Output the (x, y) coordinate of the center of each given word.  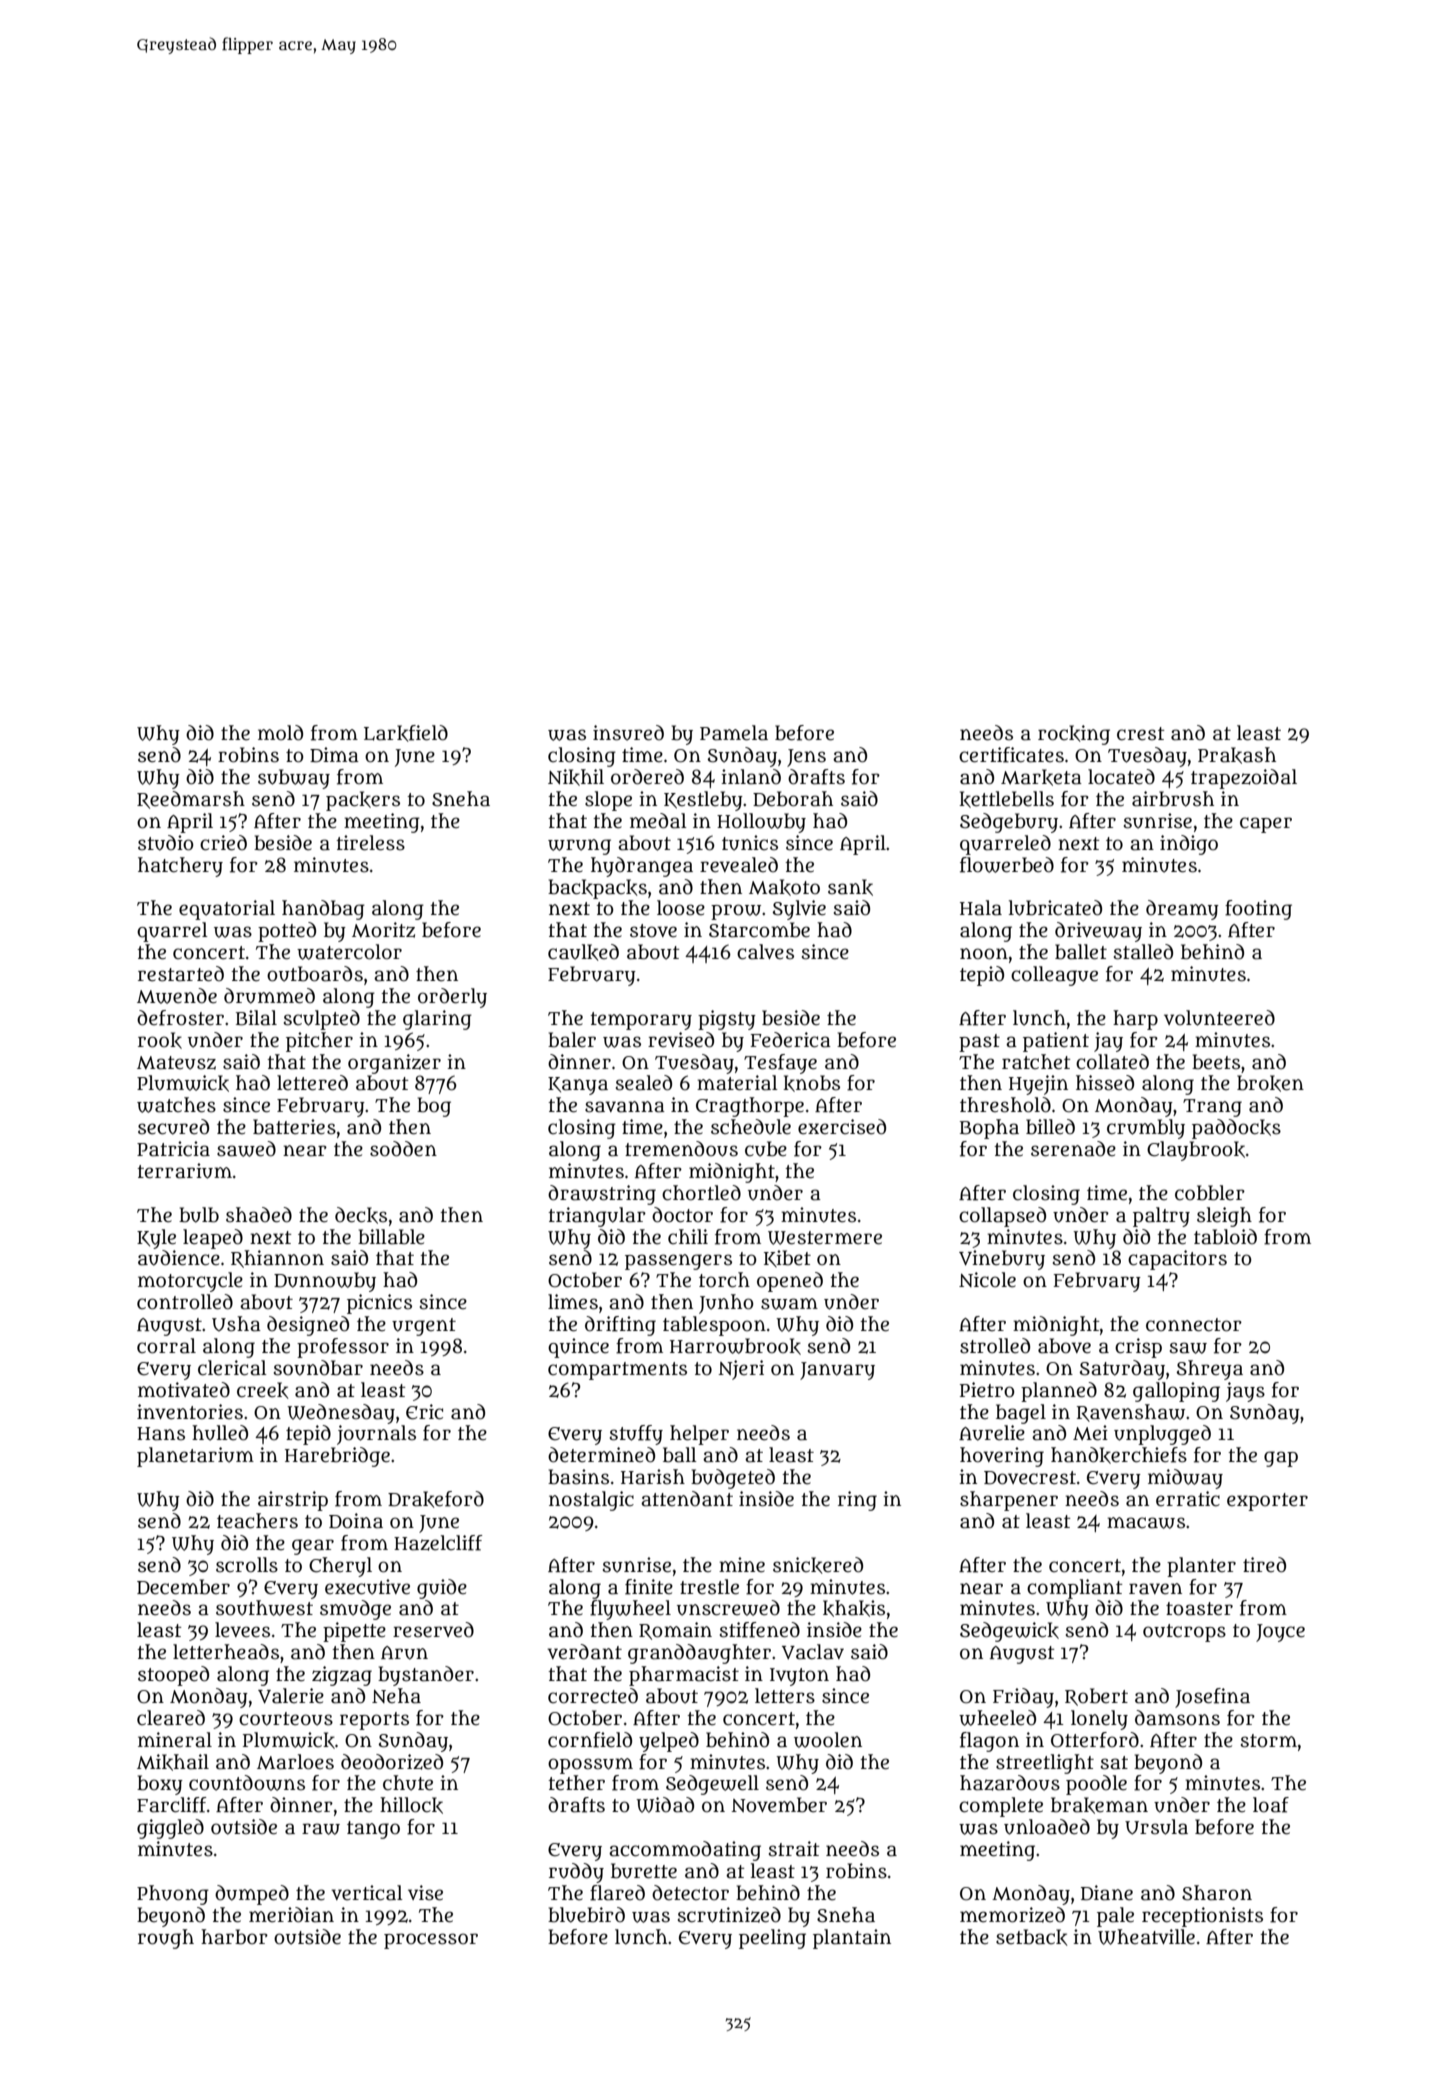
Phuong (173, 1895)
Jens (806, 758)
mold (280, 733)
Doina (356, 1521)
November (779, 1805)
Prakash (1237, 755)
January (837, 1371)
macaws (1146, 1523)
